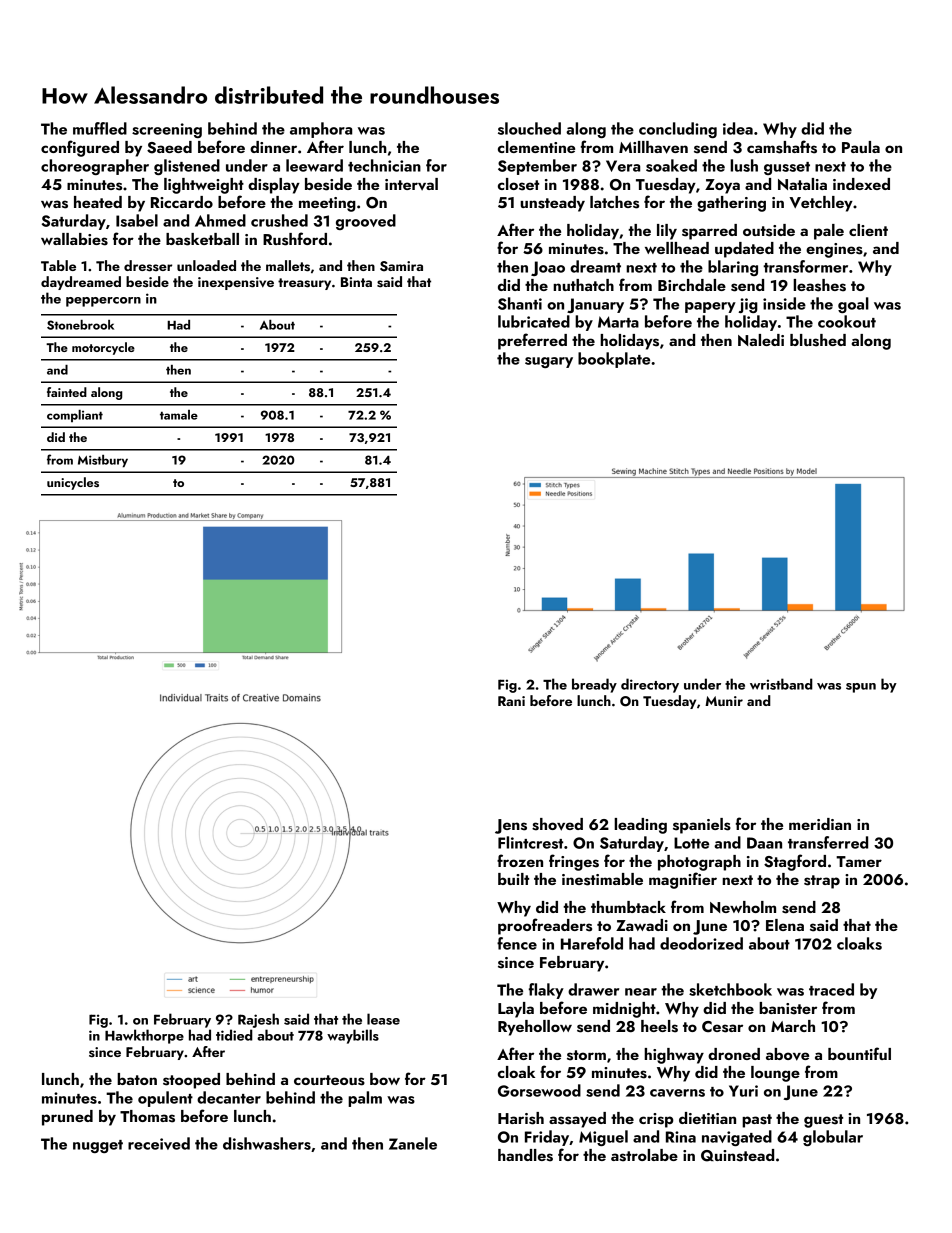  What do you see at coordinates (602, 879) in the screenshot?
I see `inestimable` at bounding box center [602, 879].
